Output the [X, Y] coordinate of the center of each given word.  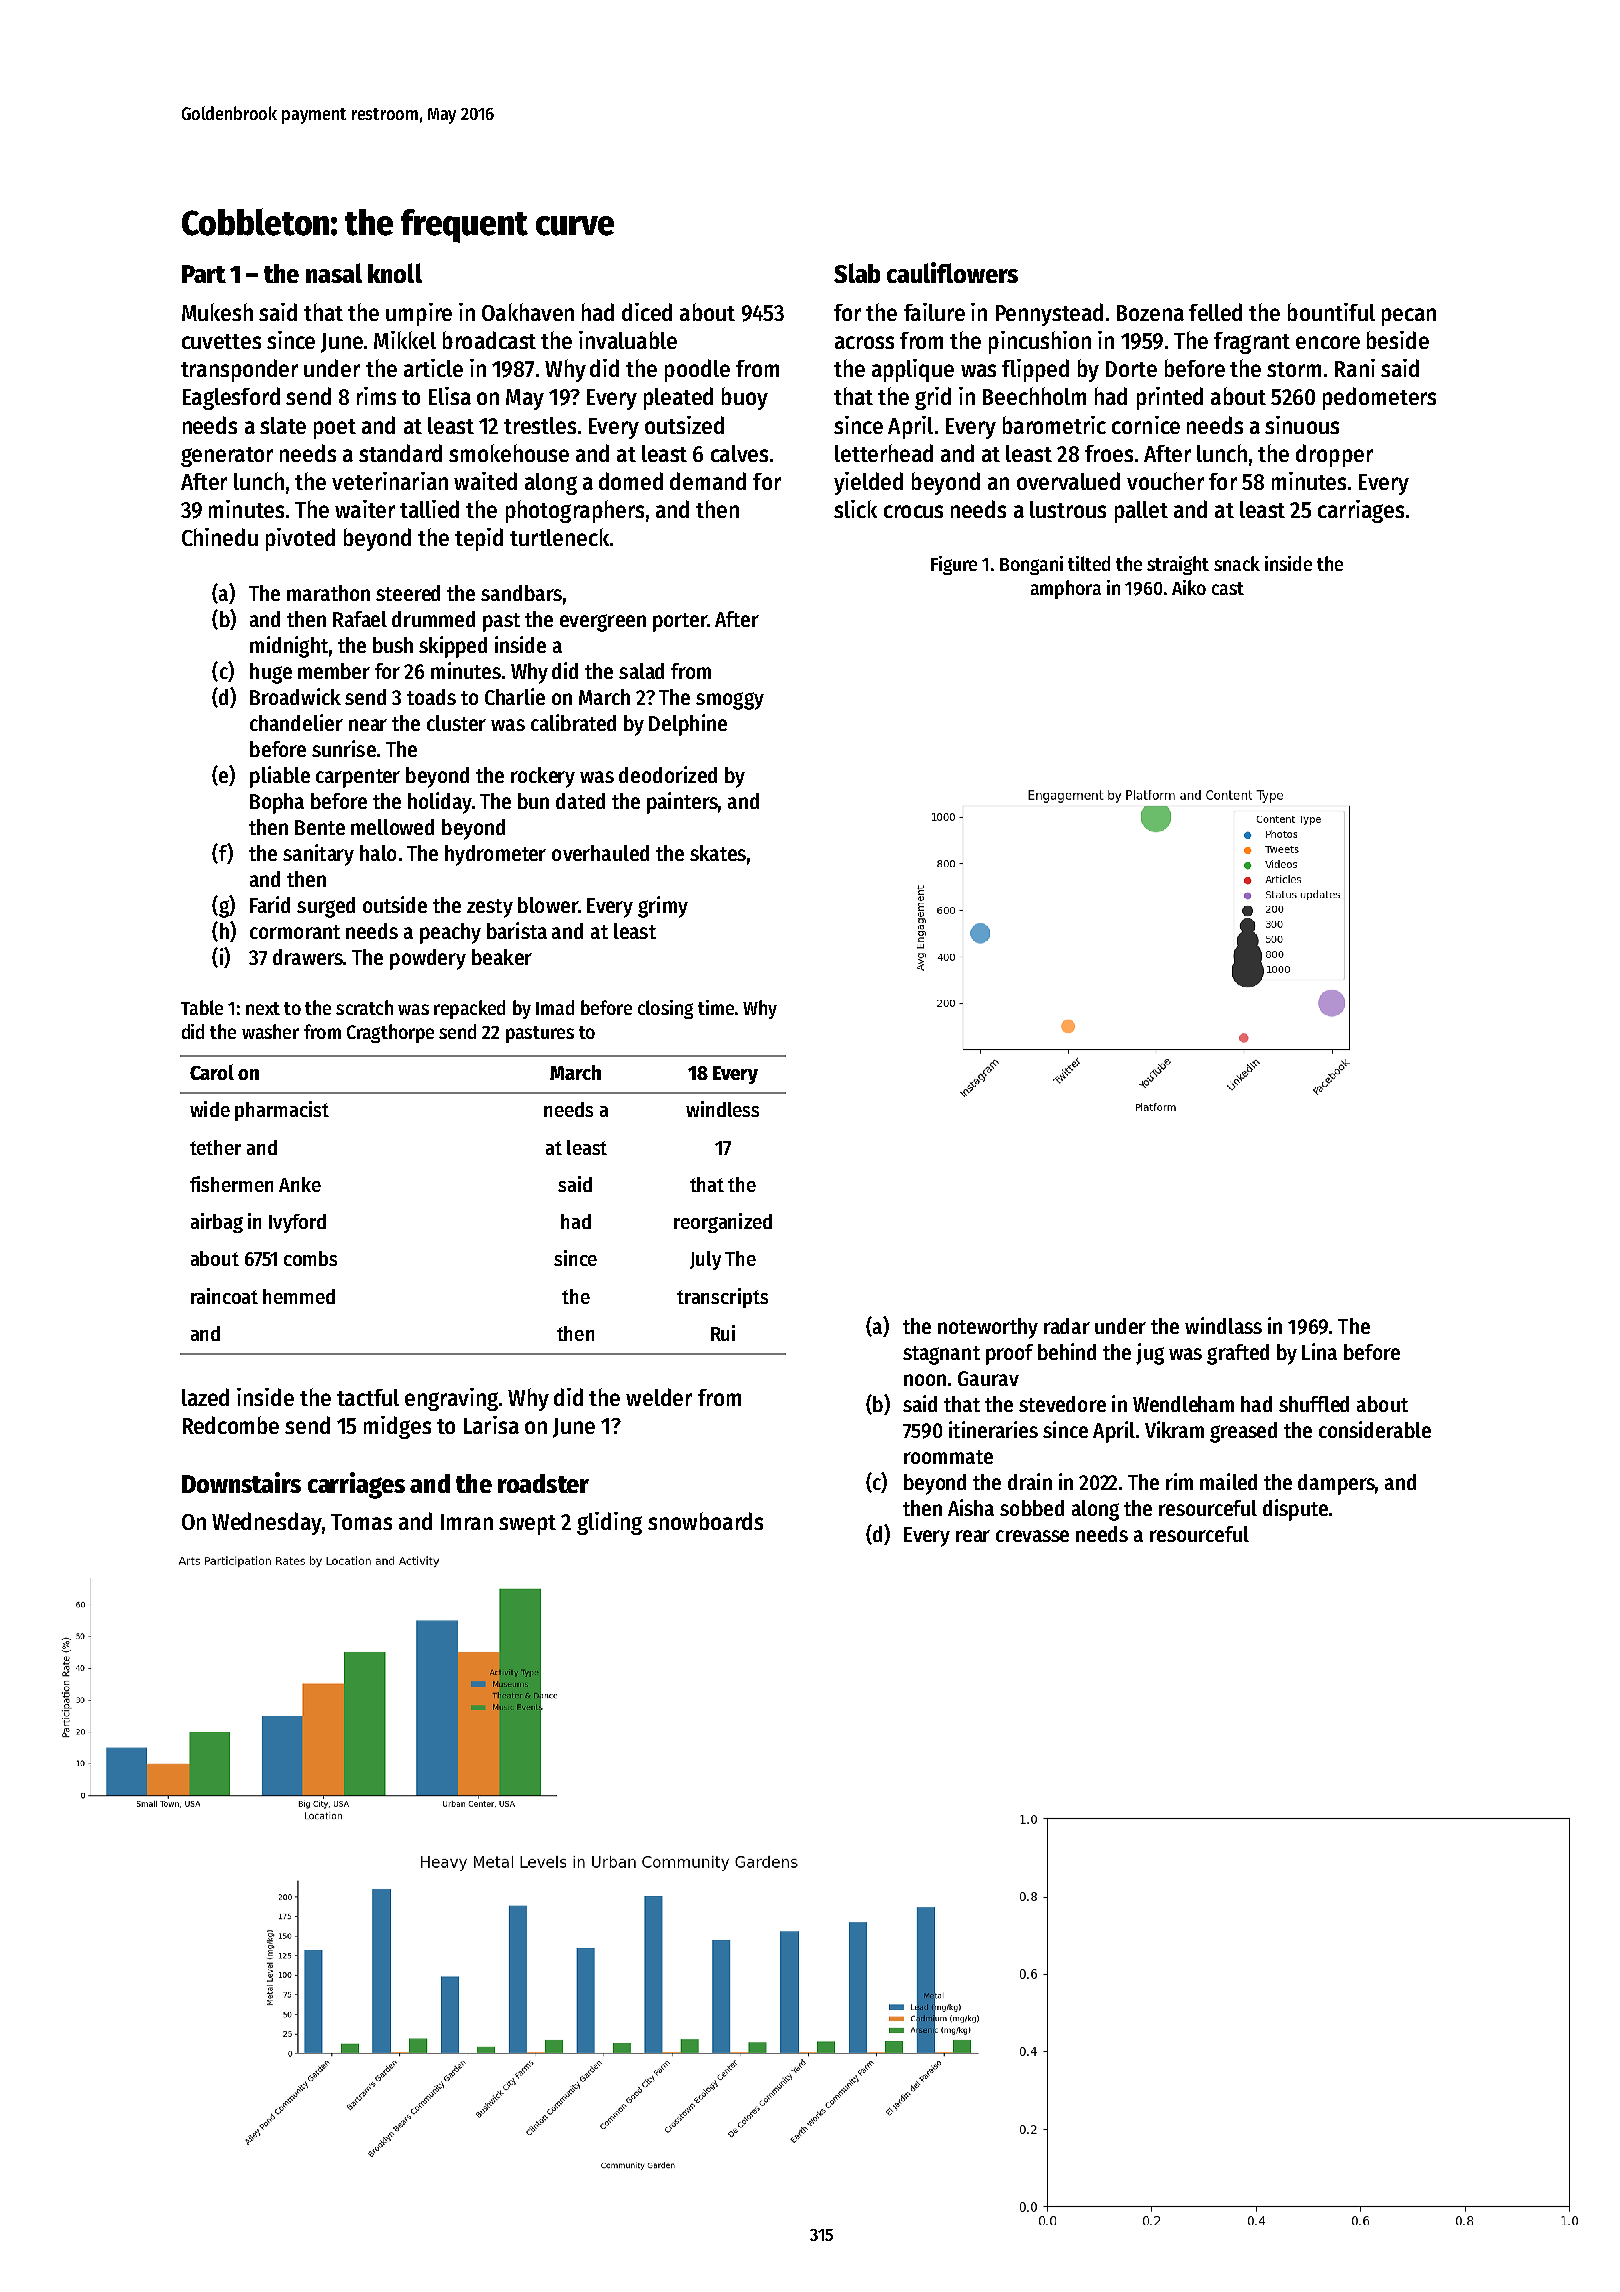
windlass [1223, 1325]
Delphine [688, 725]
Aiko [1189, 587]
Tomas [361, 1522]
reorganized [723, 1223]
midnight [289, 647]
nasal [334, 273]
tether [215, 1147]
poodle [697, 370]
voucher [1165, 481]
